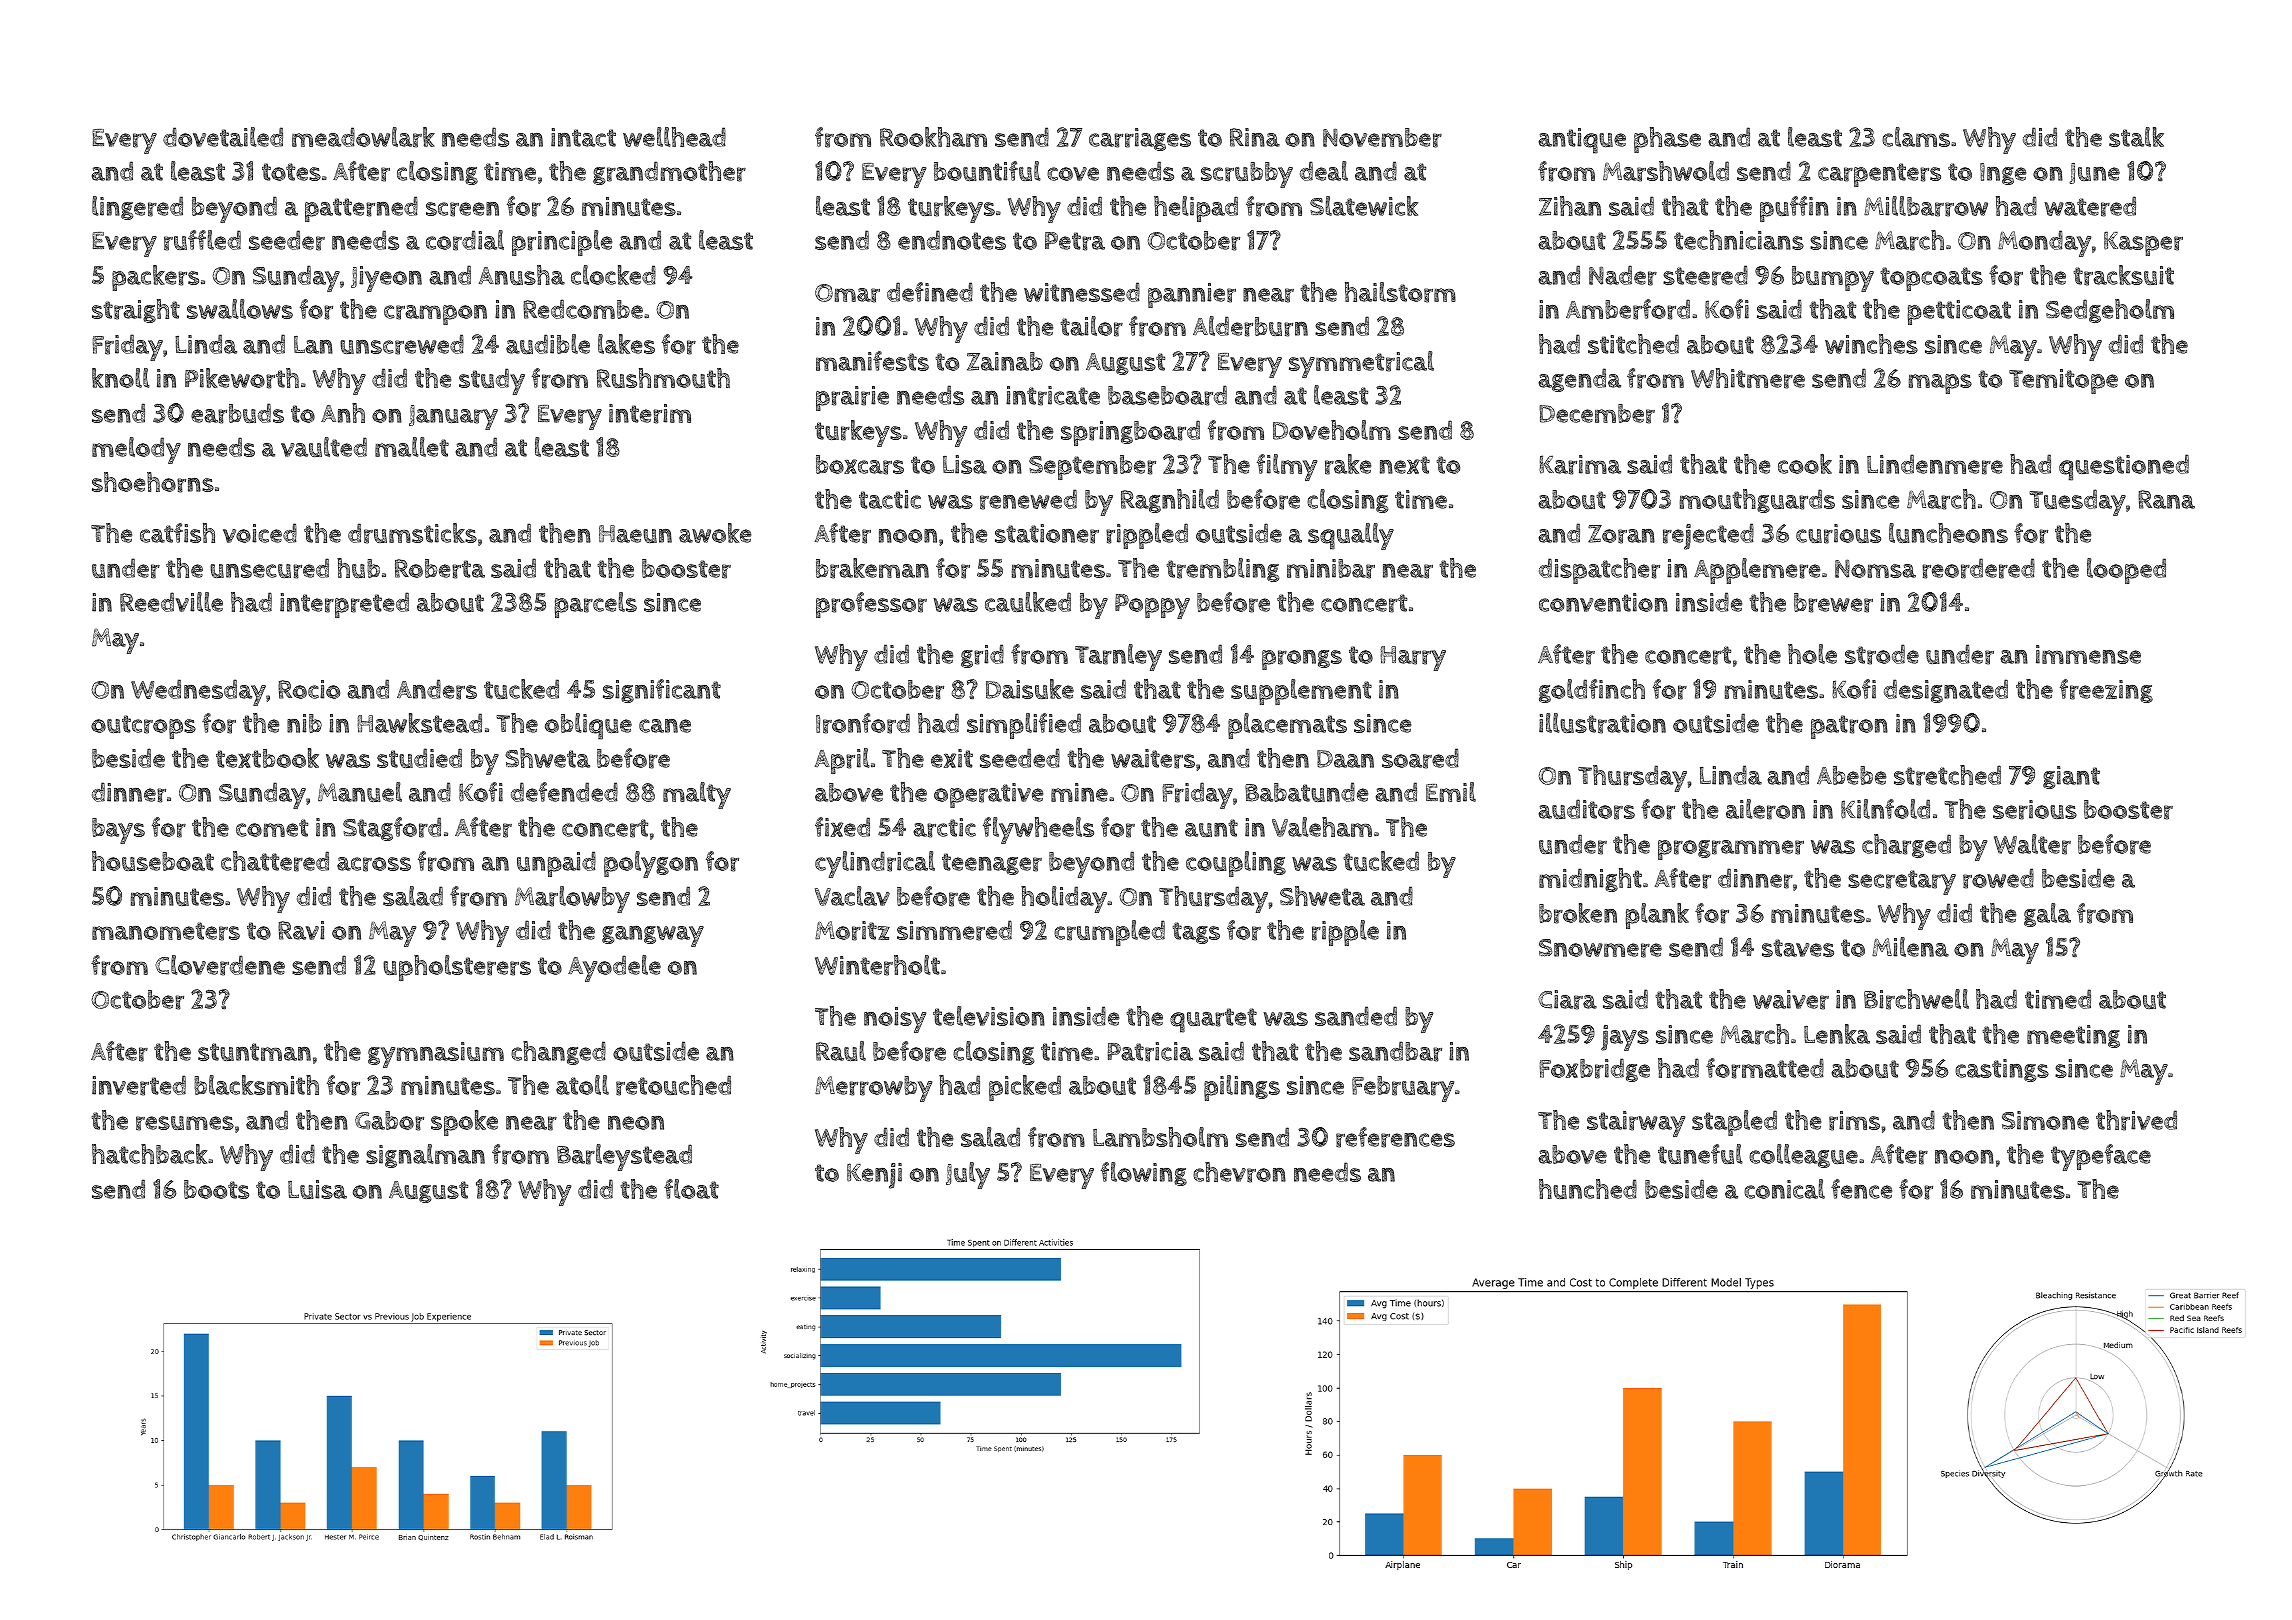 The image size is (2292, 1620). What do you see at coordinates (1882, 654) in the document?
I see `strode` at bounding box center [1882, 654].
